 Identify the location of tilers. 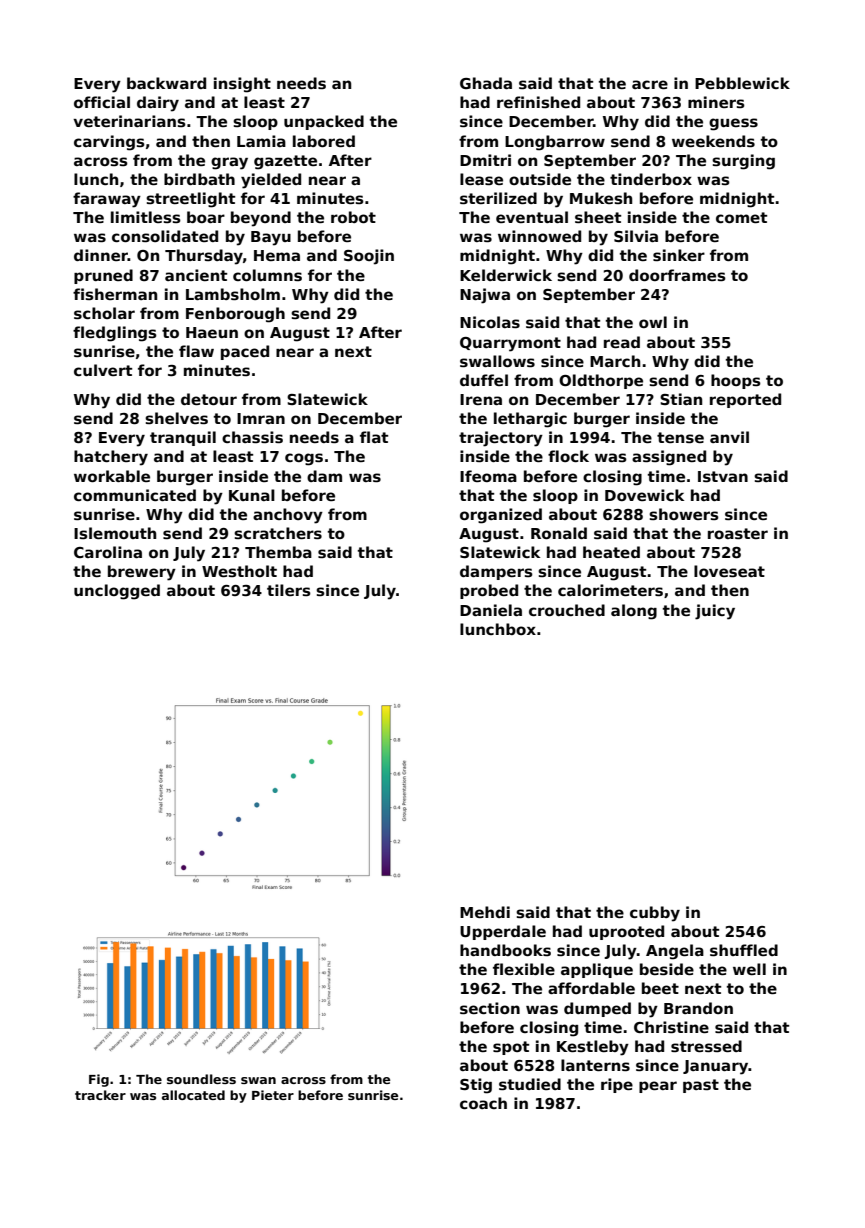
(289, 590).
